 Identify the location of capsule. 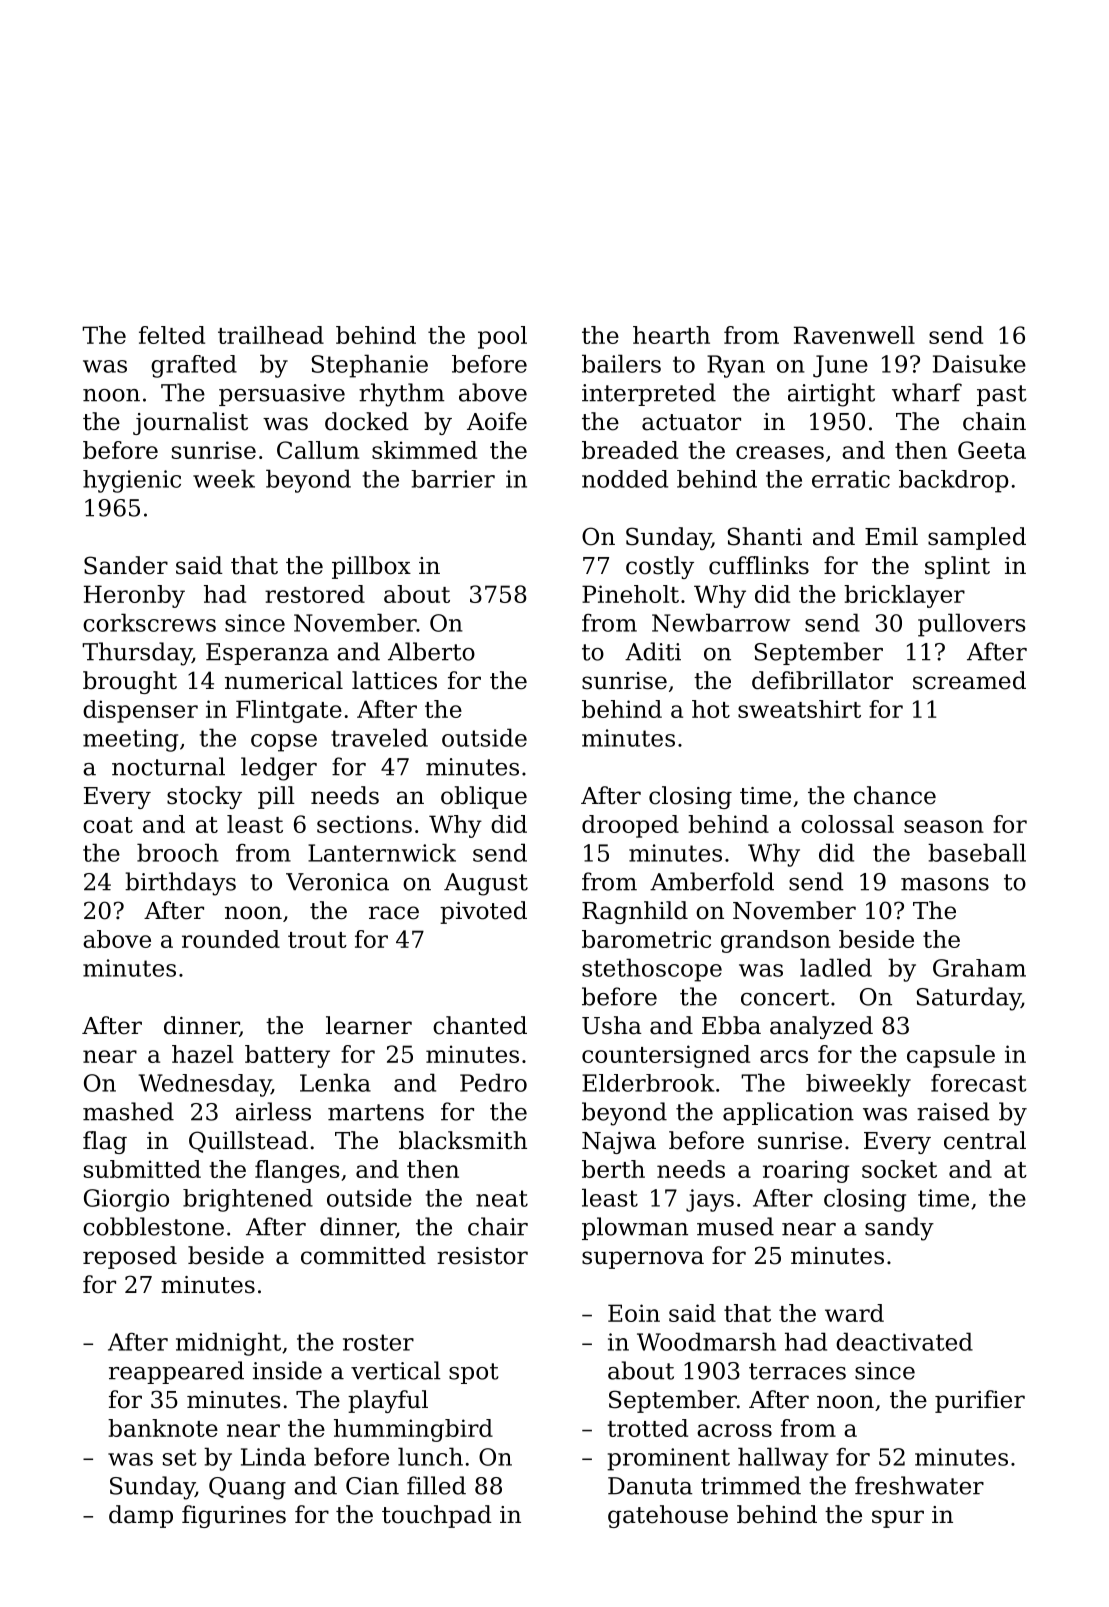
(951, 1056).
